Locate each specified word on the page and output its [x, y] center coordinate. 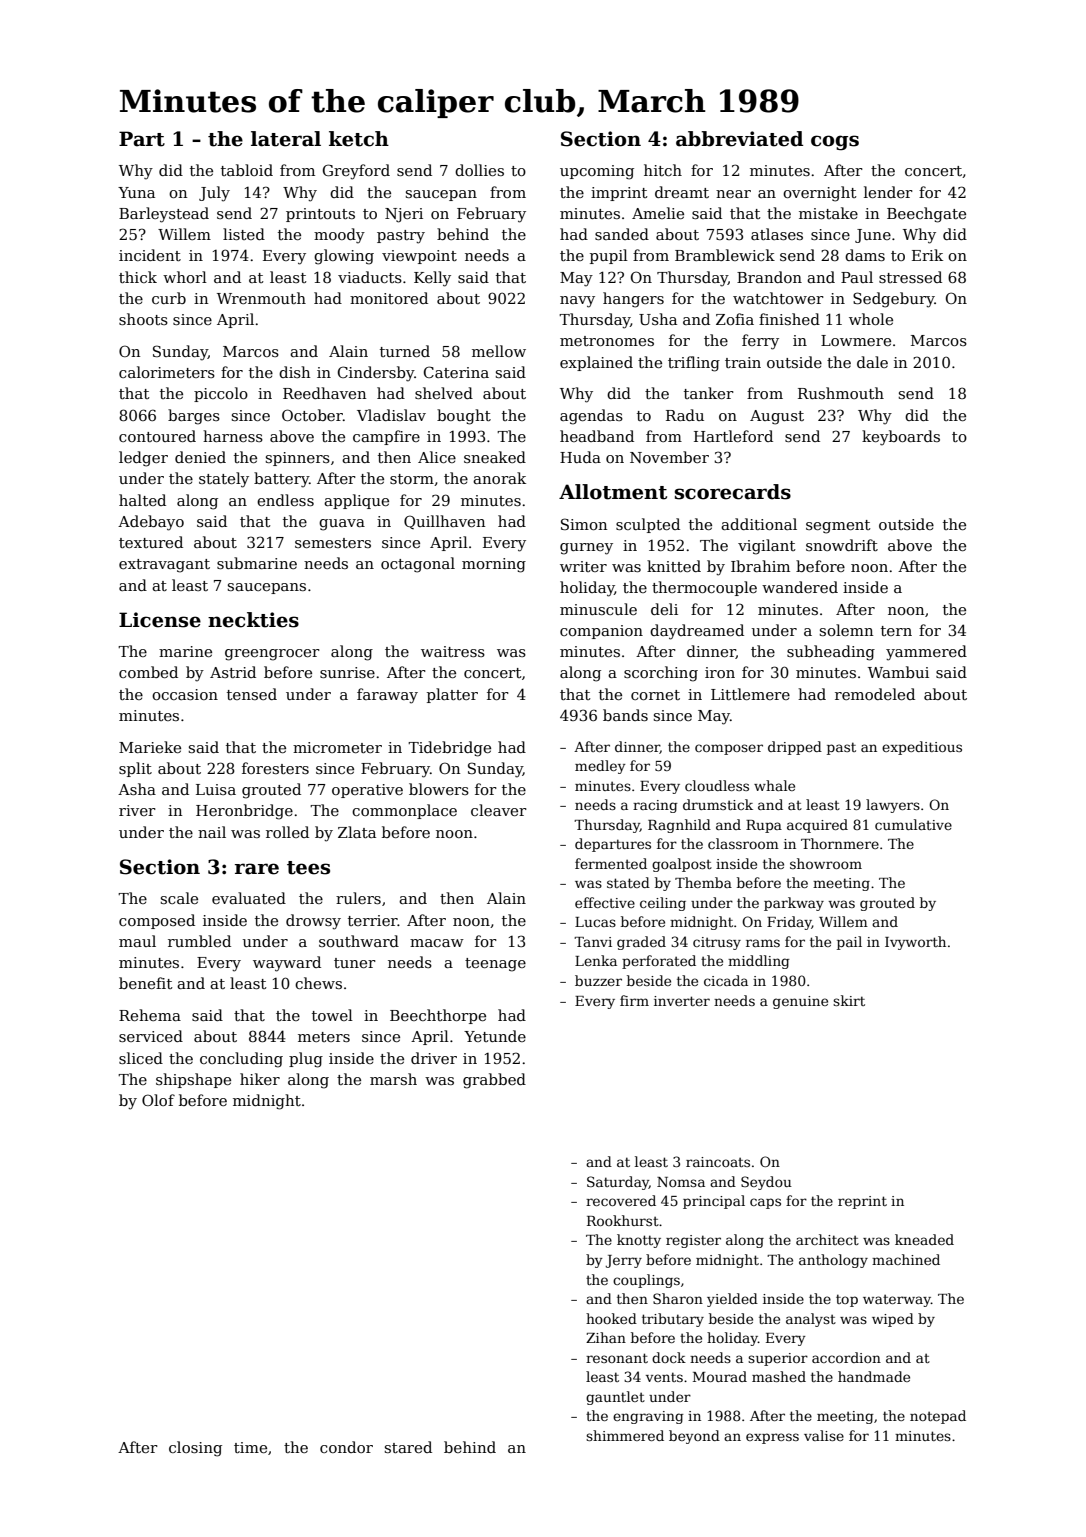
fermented [611, 863]
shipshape [193, 1080]
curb [169, 298]
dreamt [682, 192]
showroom [826, 863]
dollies [479, 170]
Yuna [136, 192]
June [873, 236]
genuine [800, 1002]
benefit [146, 983]
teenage [495, 965]
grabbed [494, 1081]
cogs [835, 142]
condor [346, 1447]
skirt [849, 1000]
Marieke [150, 747]
